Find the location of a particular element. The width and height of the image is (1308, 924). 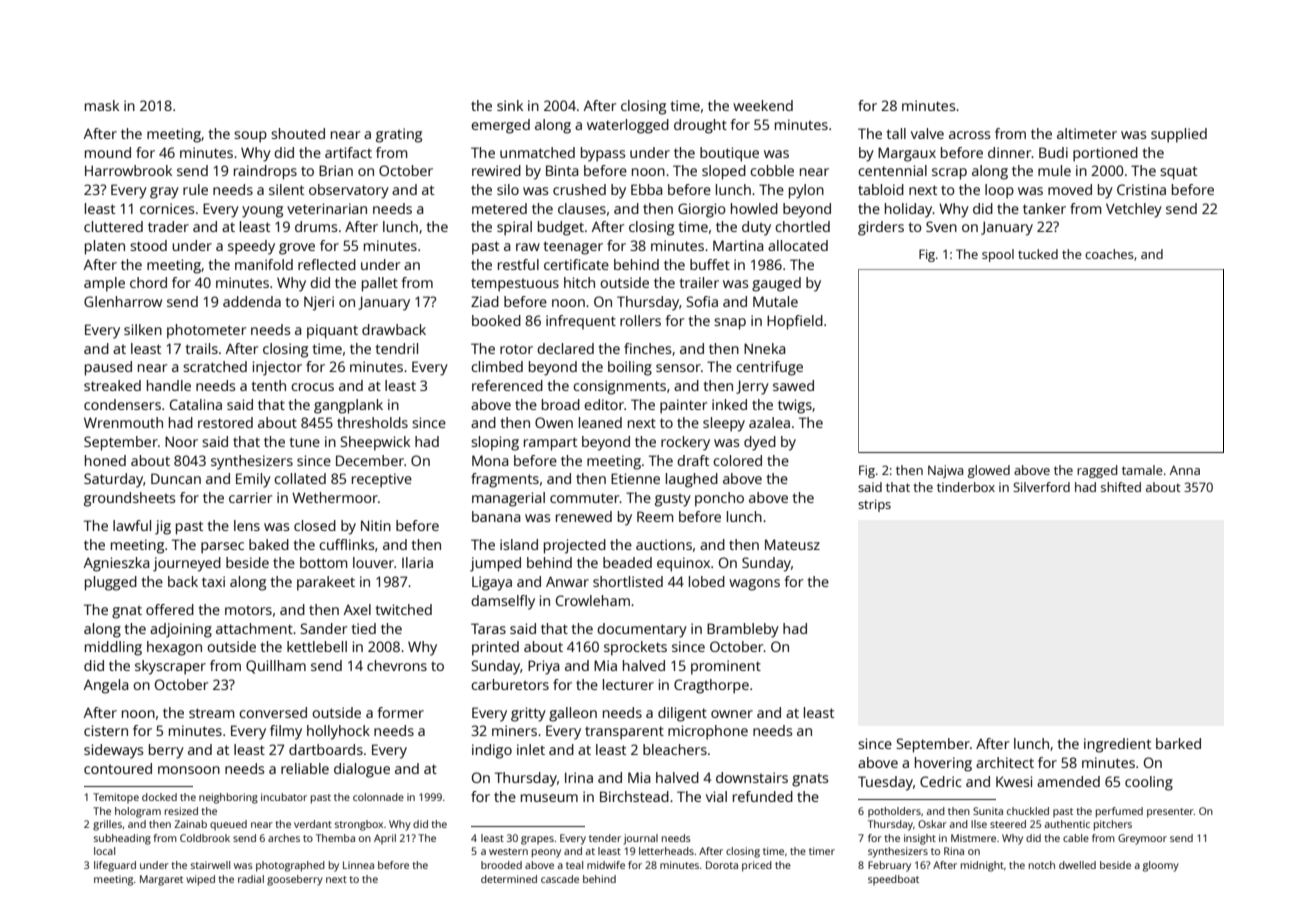

April is located at coordinates (385, 839).
